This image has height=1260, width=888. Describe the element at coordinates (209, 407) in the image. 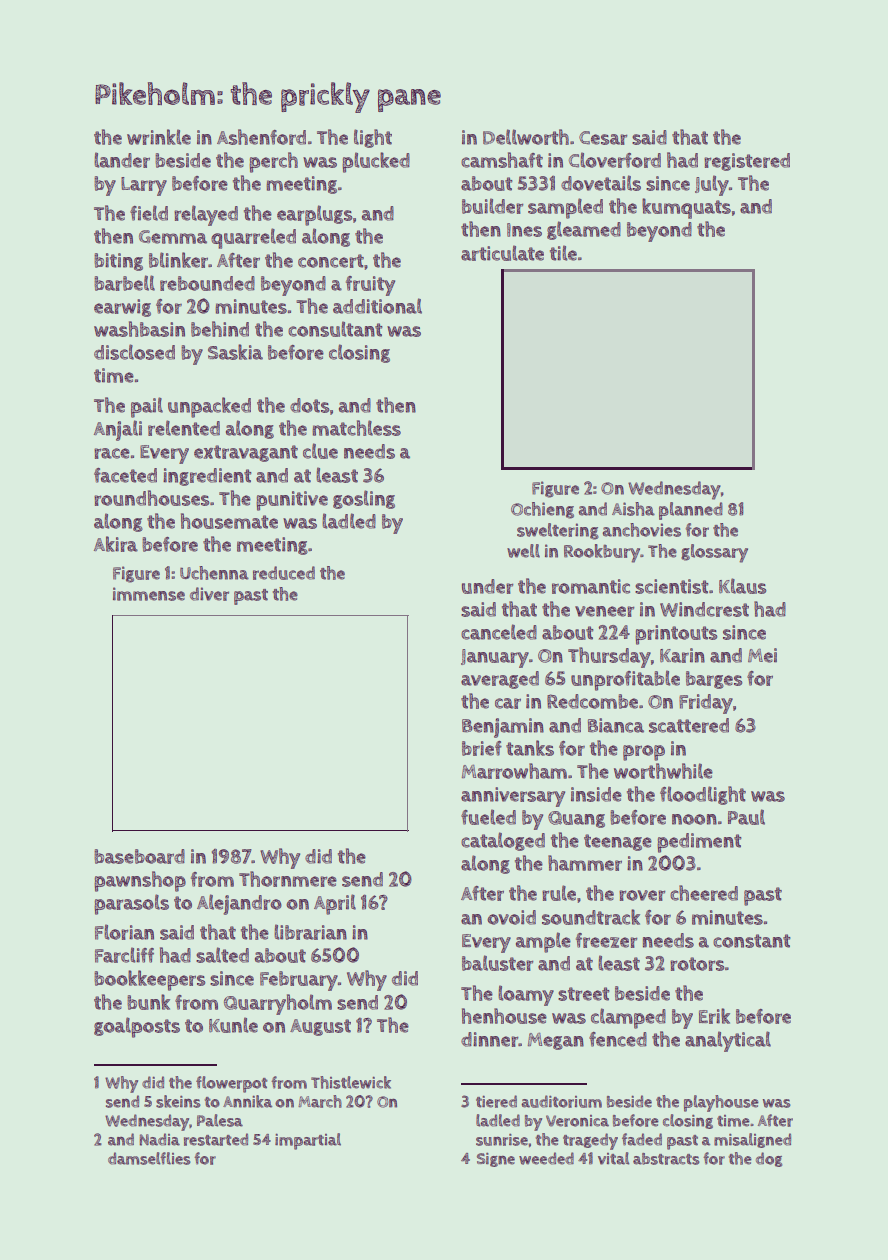

I see `unpacked` at that location.
